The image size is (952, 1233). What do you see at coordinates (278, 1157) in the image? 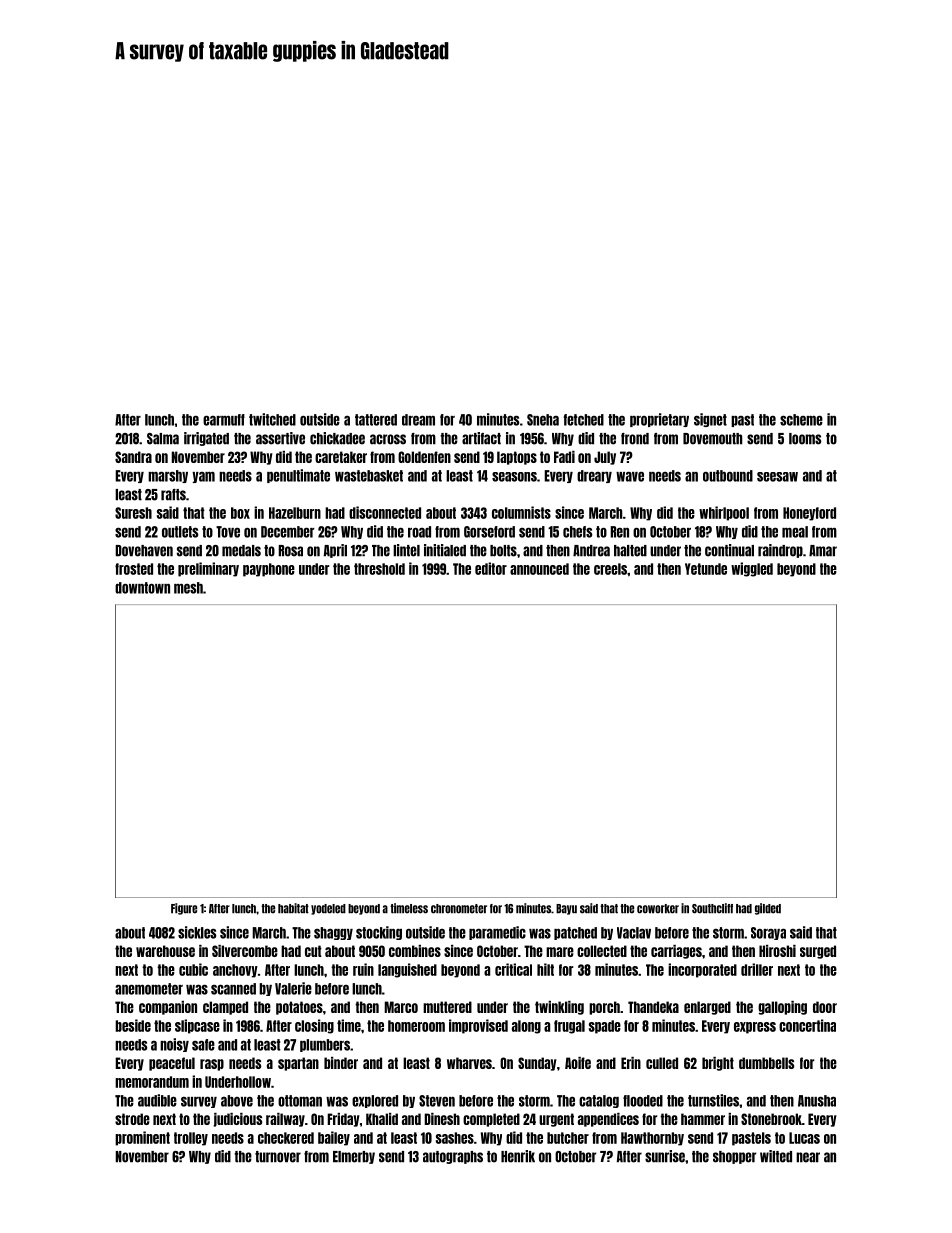
I see `turnover` at bounding box center [278, 1157].
